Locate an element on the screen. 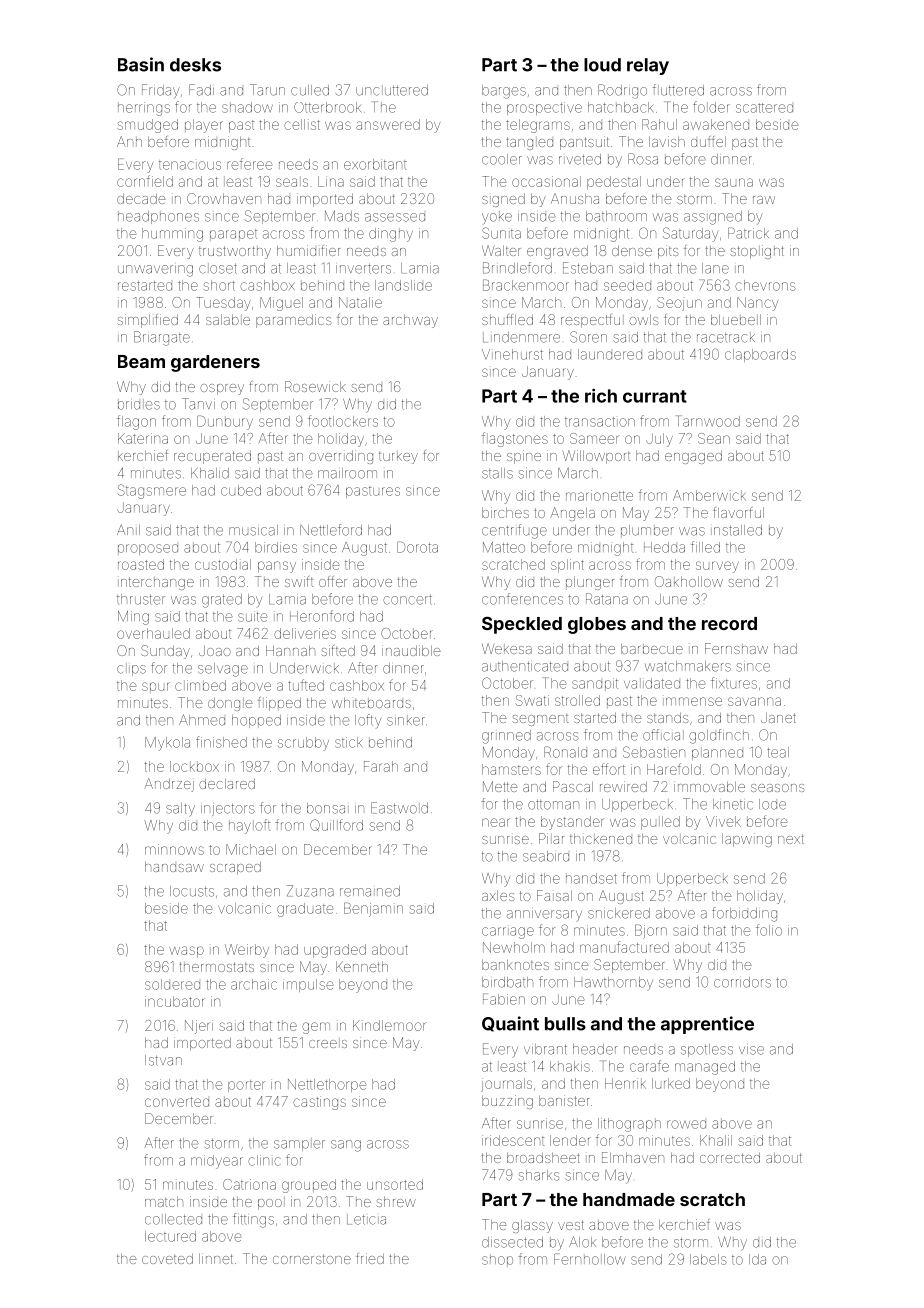  Weirby is located at coordinates (247, 951).
